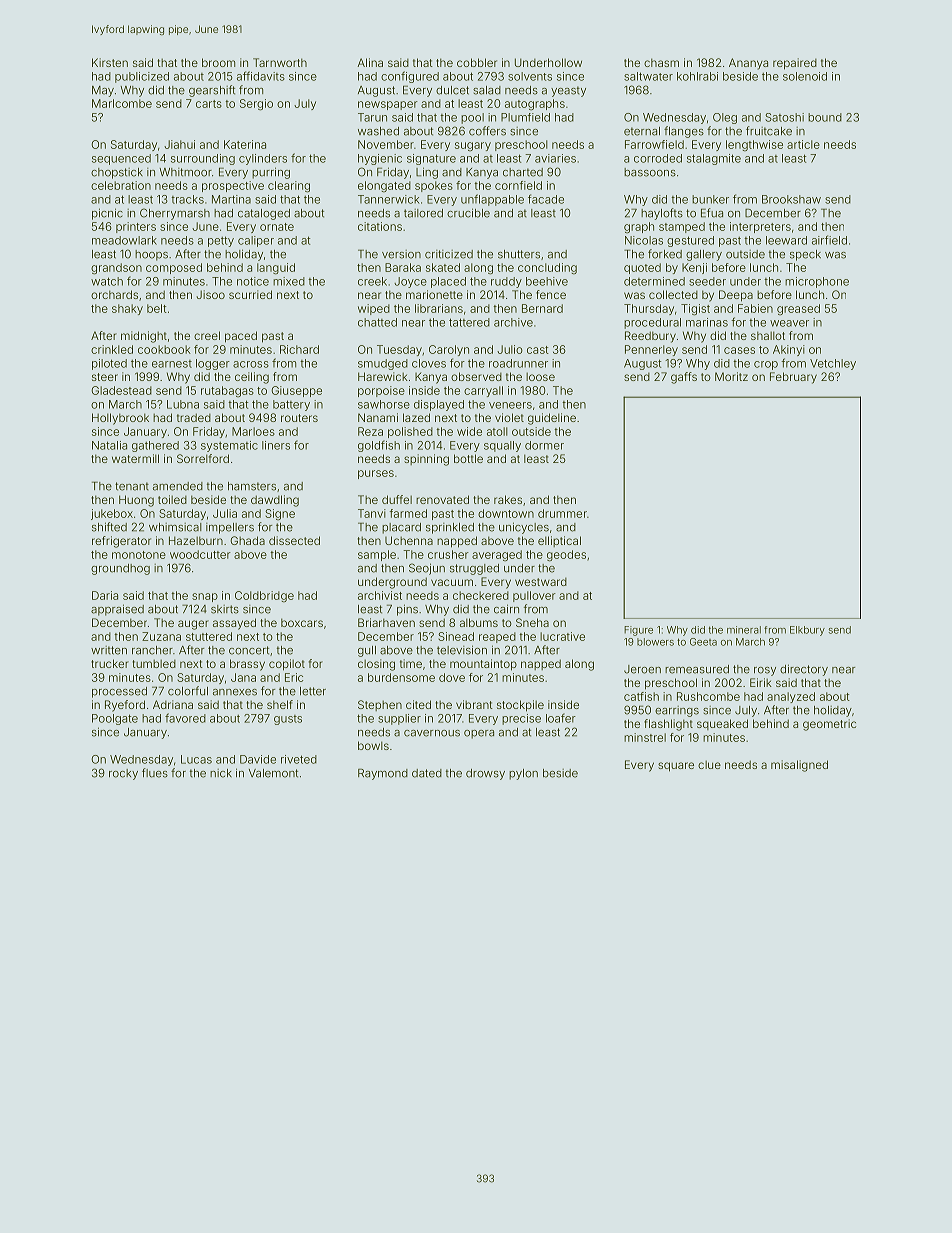  Describe the element at coordinates (648, 76) in the screenshot. I see `saltwater` at that location.
